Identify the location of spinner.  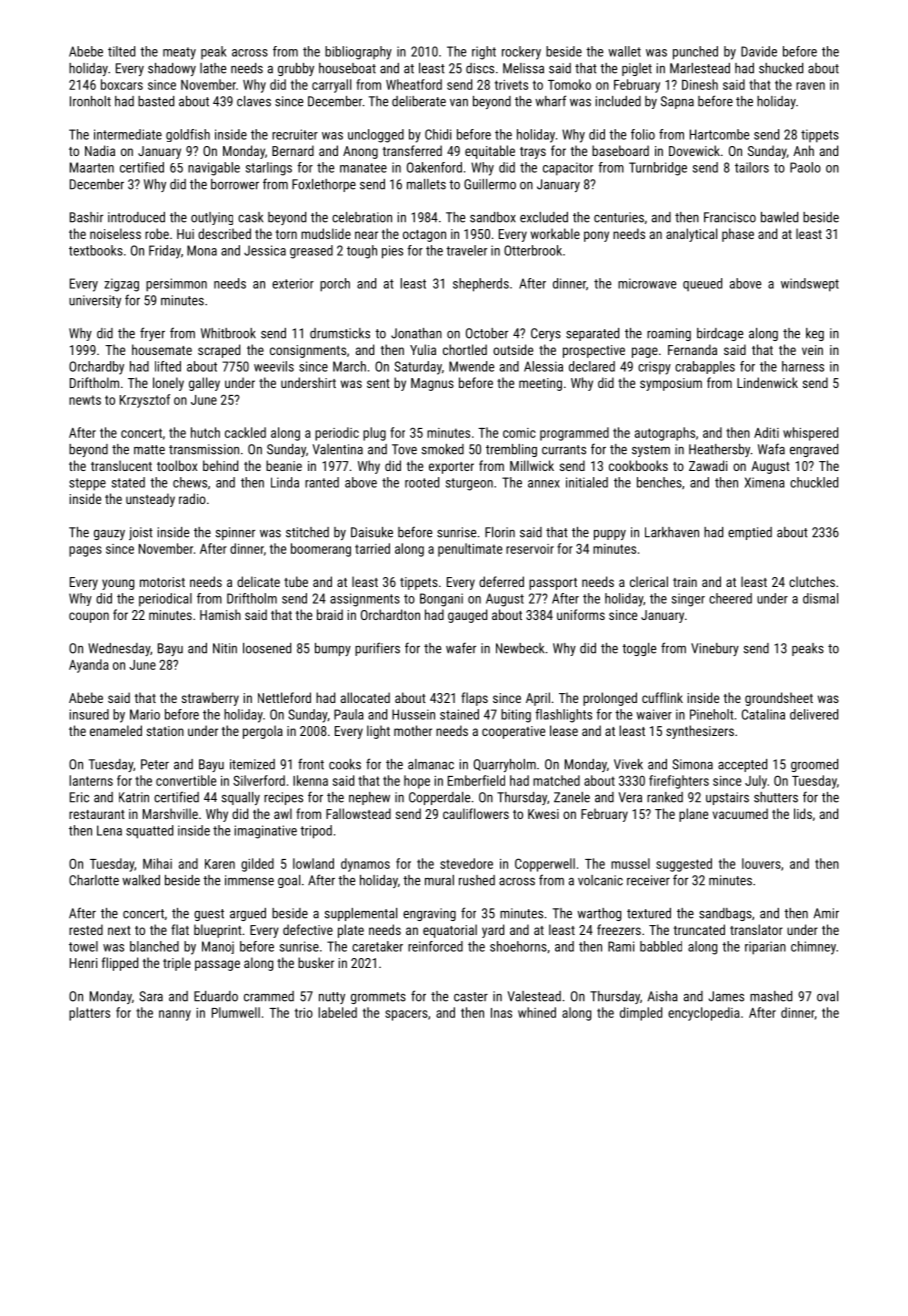
(235, 533).
